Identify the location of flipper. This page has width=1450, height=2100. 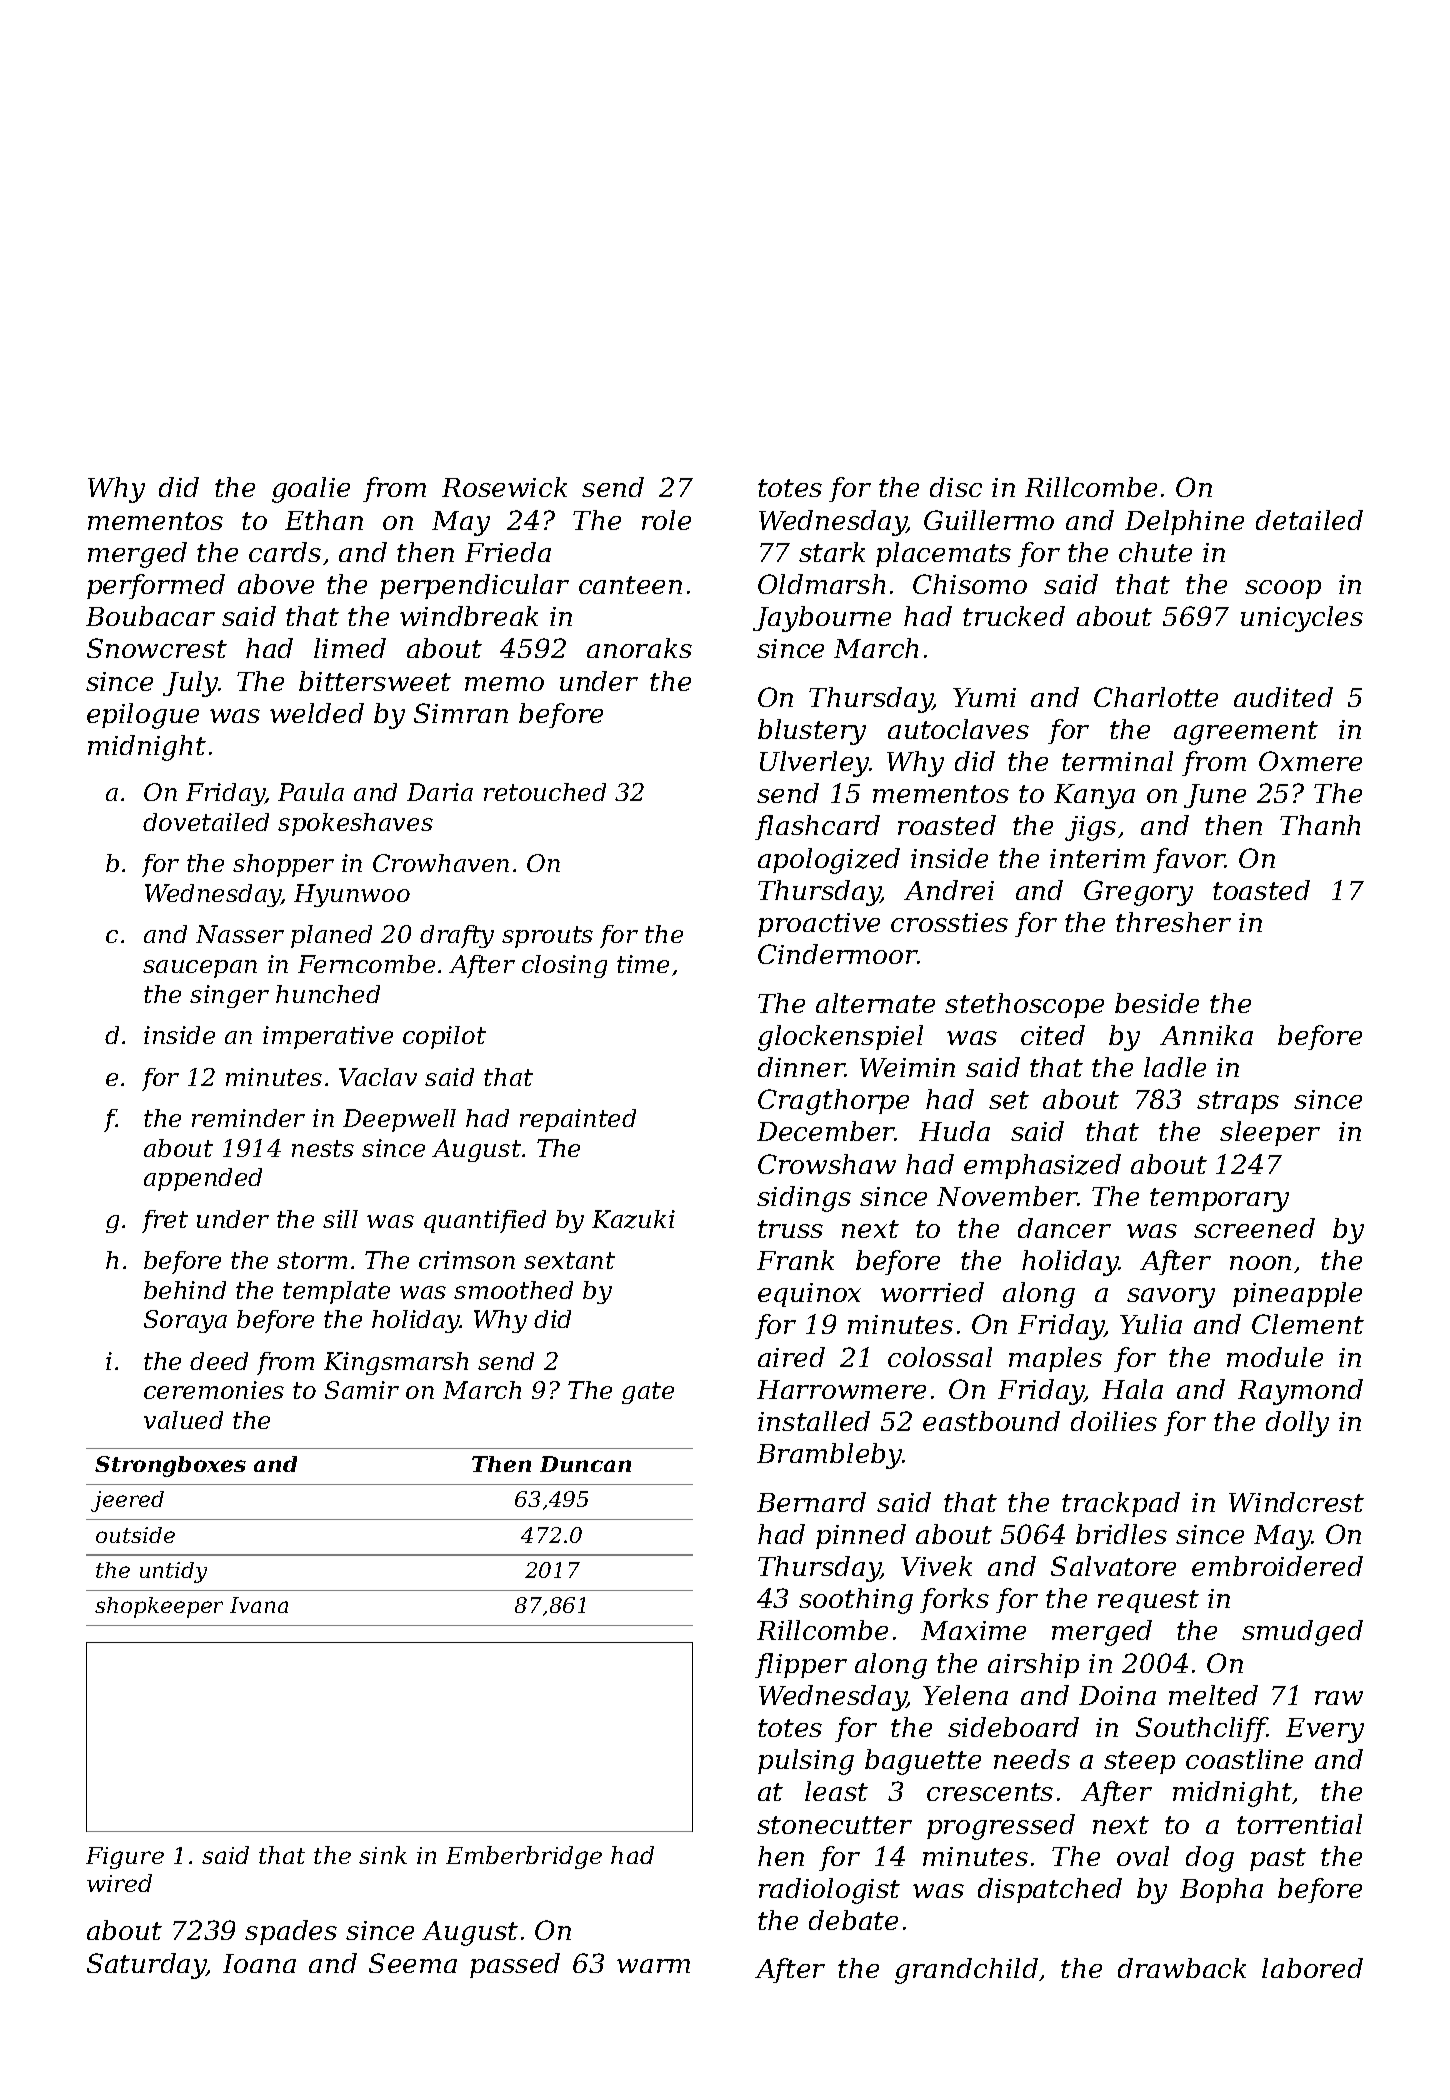
(801, 1665).
